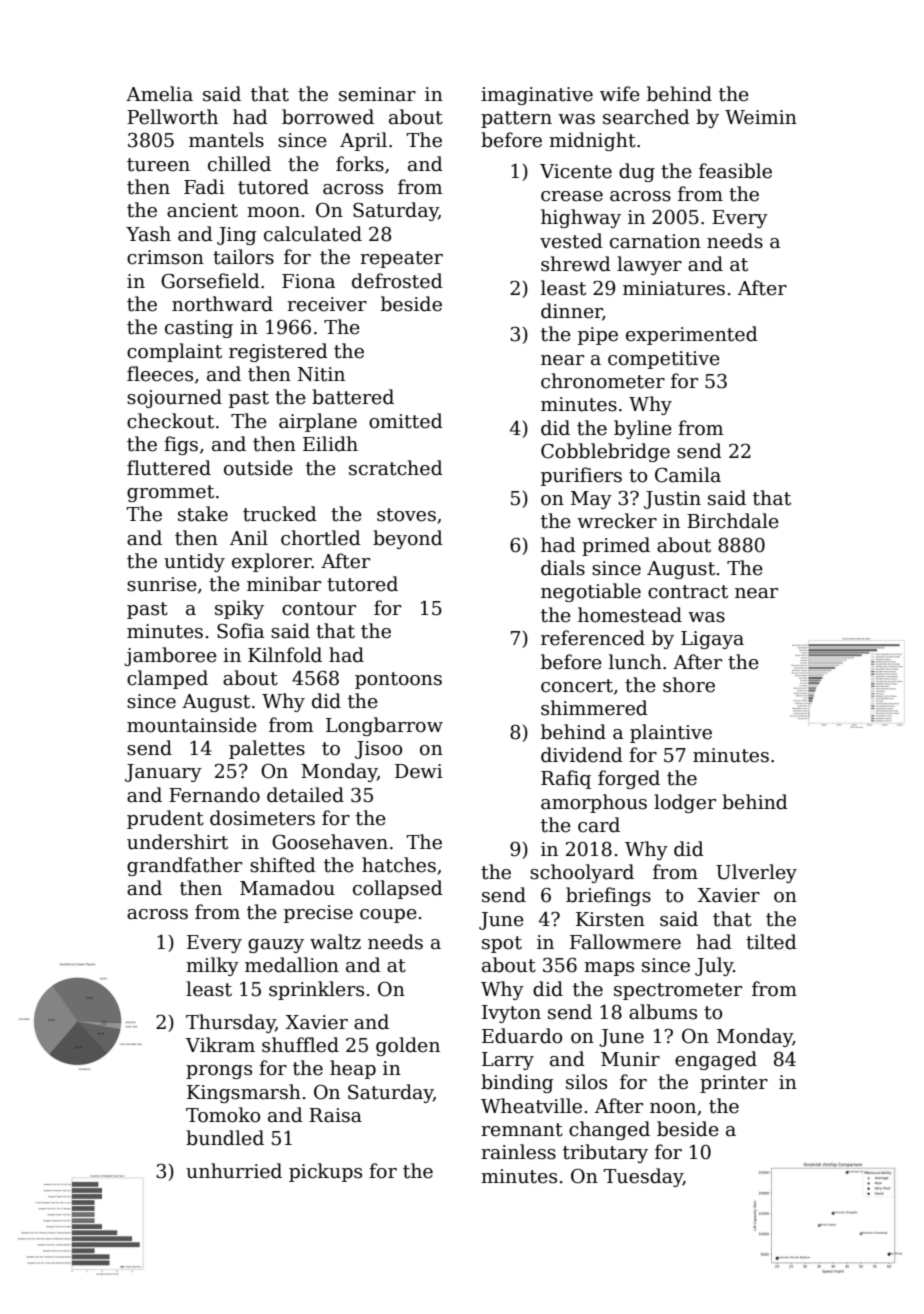 The image size is (924, 1314). What do you see at coordinates (160, 374) in the document?
I see `fleeces` at bounding box center [160, 374].
